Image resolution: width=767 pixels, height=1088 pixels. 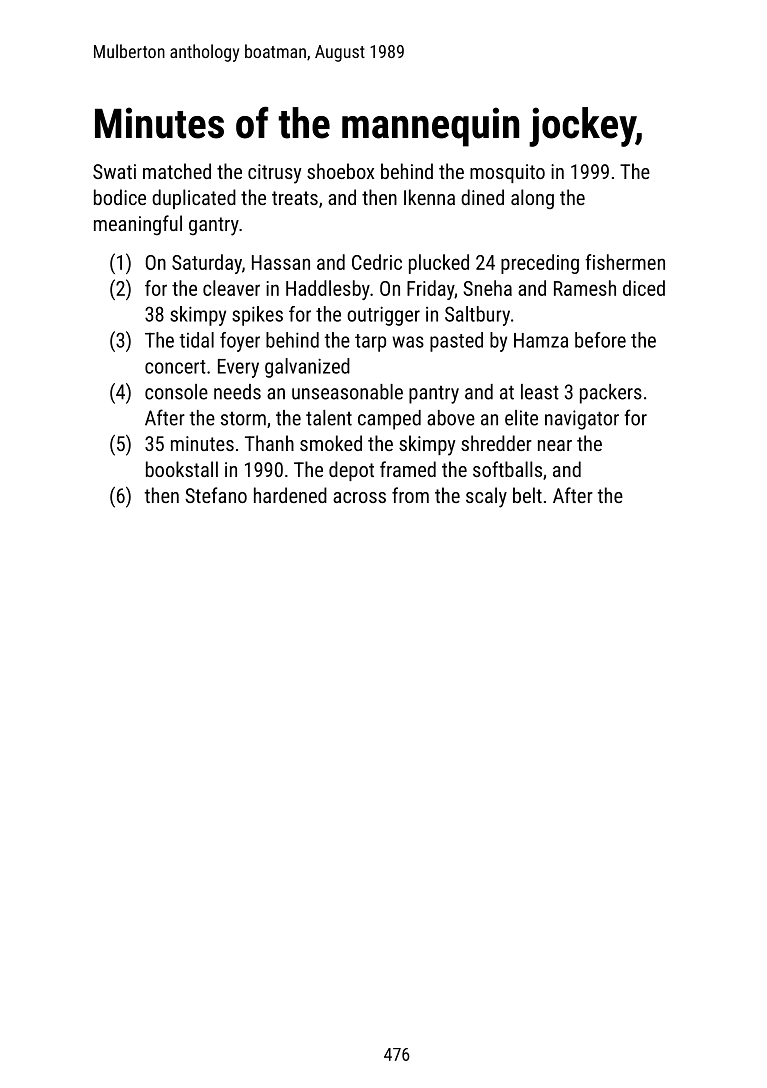 I want to click on needs, so click(x=237, y=392).
